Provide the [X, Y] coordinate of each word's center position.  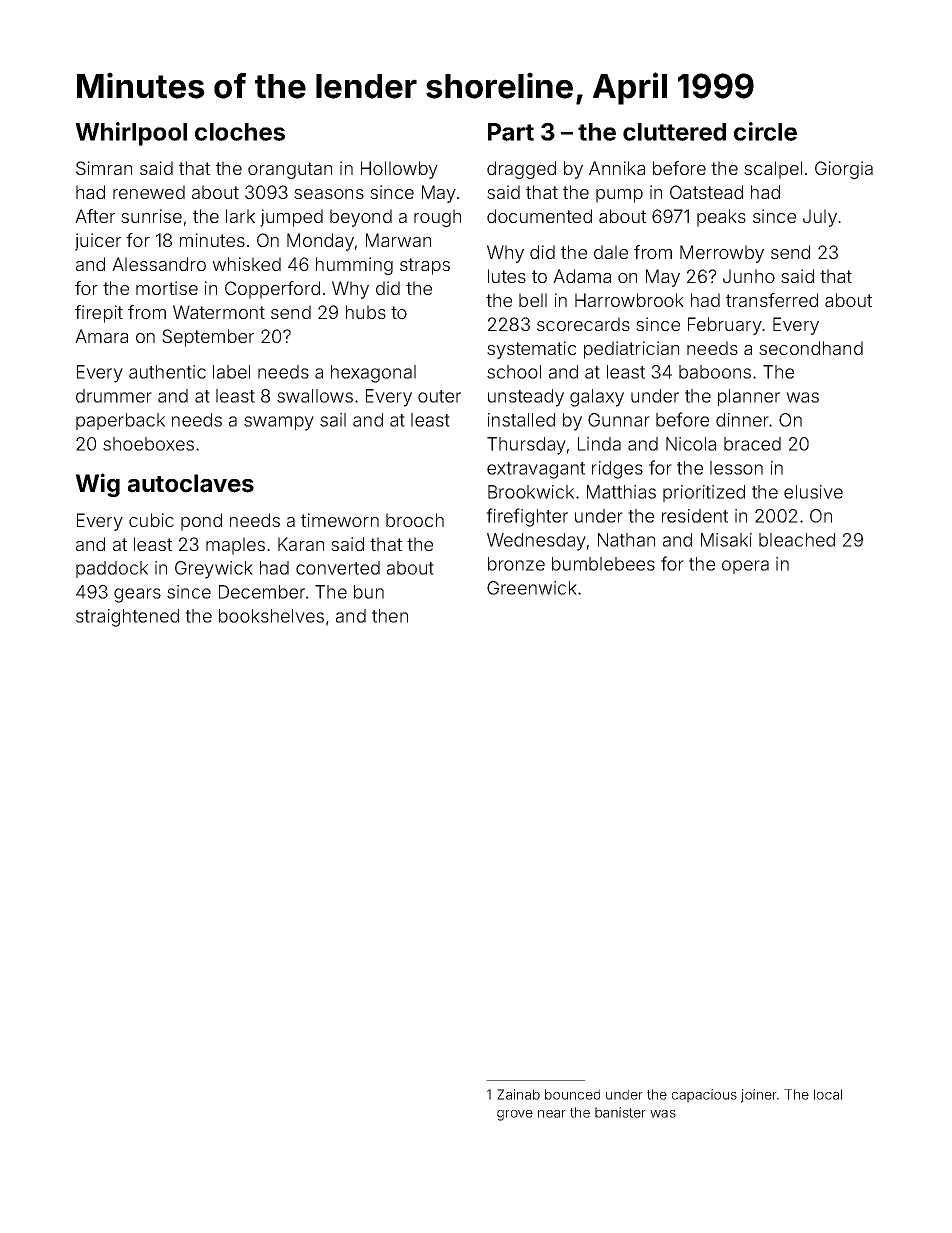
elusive [813, 492]
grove [515, 1115]
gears [137, 595]
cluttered [674, 132]
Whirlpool [131, 134]
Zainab [518, 1094]
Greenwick [532, 588]
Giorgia [844, 170]
